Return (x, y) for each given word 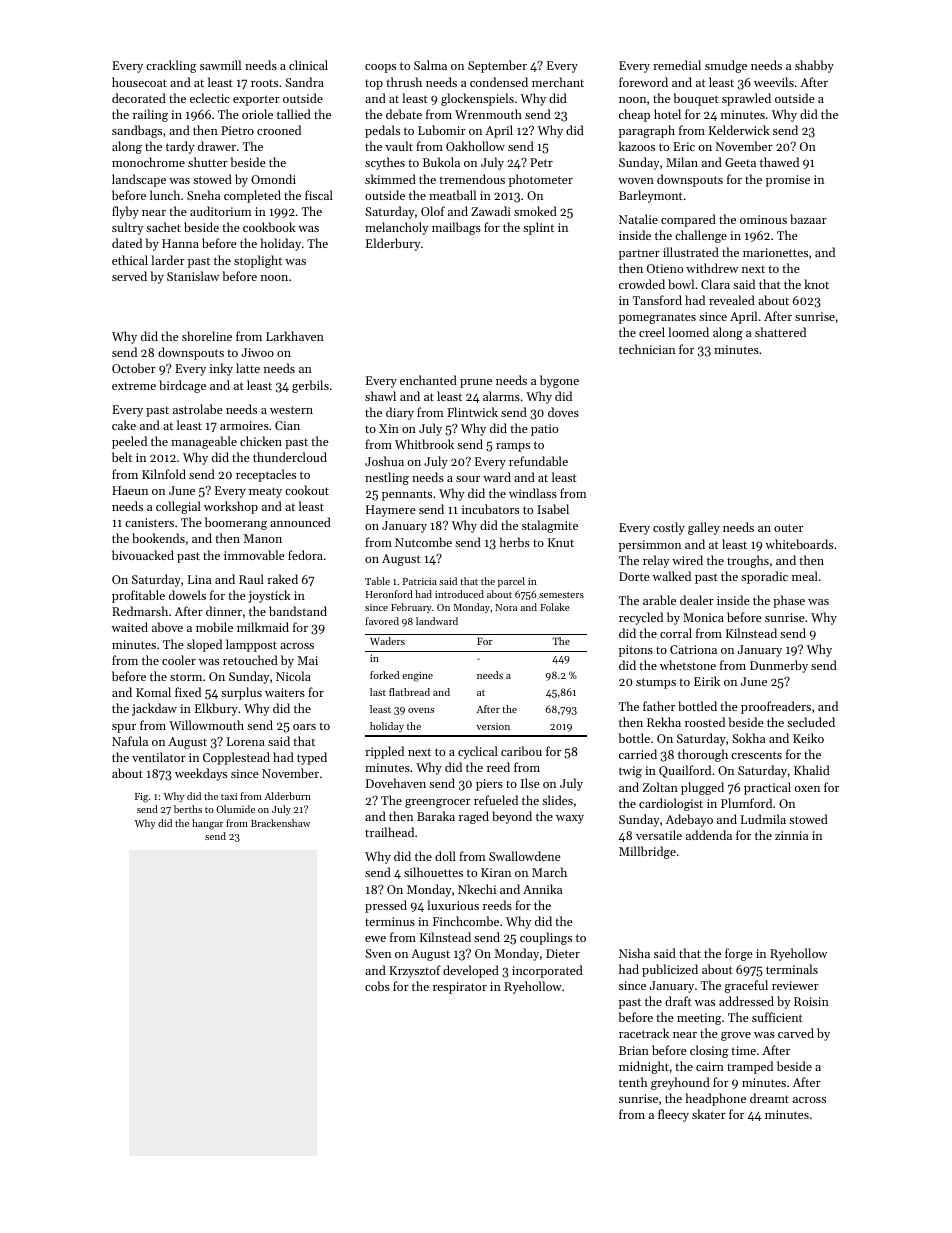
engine (417, 676)
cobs (377, 986)
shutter (208, 162)
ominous (763, 219)
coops (380, 68)
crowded (642, 284)
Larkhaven (295, 336)
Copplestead (236, 758)
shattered (780, 332)
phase (789, 601)
